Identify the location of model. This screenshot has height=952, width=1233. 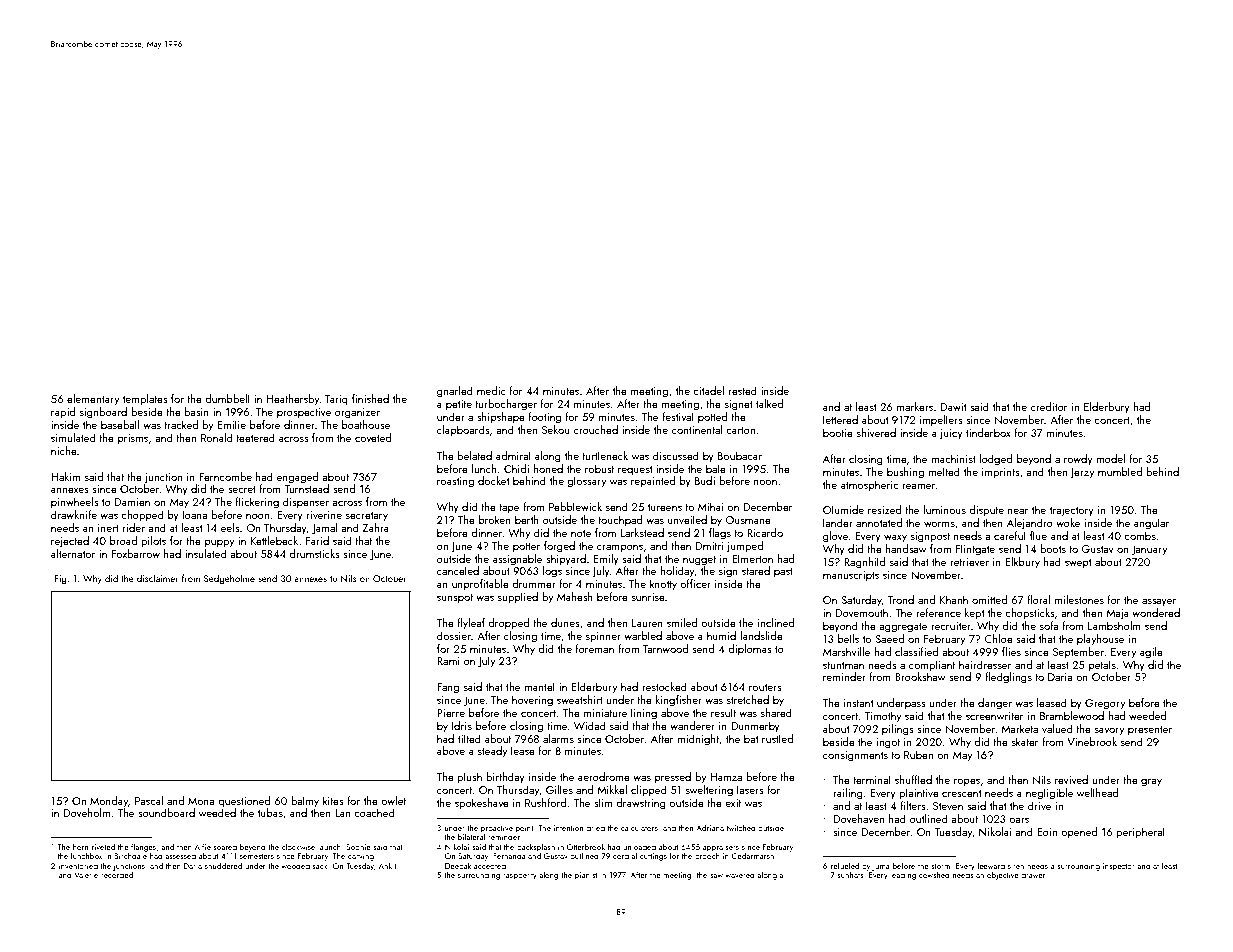
(1110, 458).
